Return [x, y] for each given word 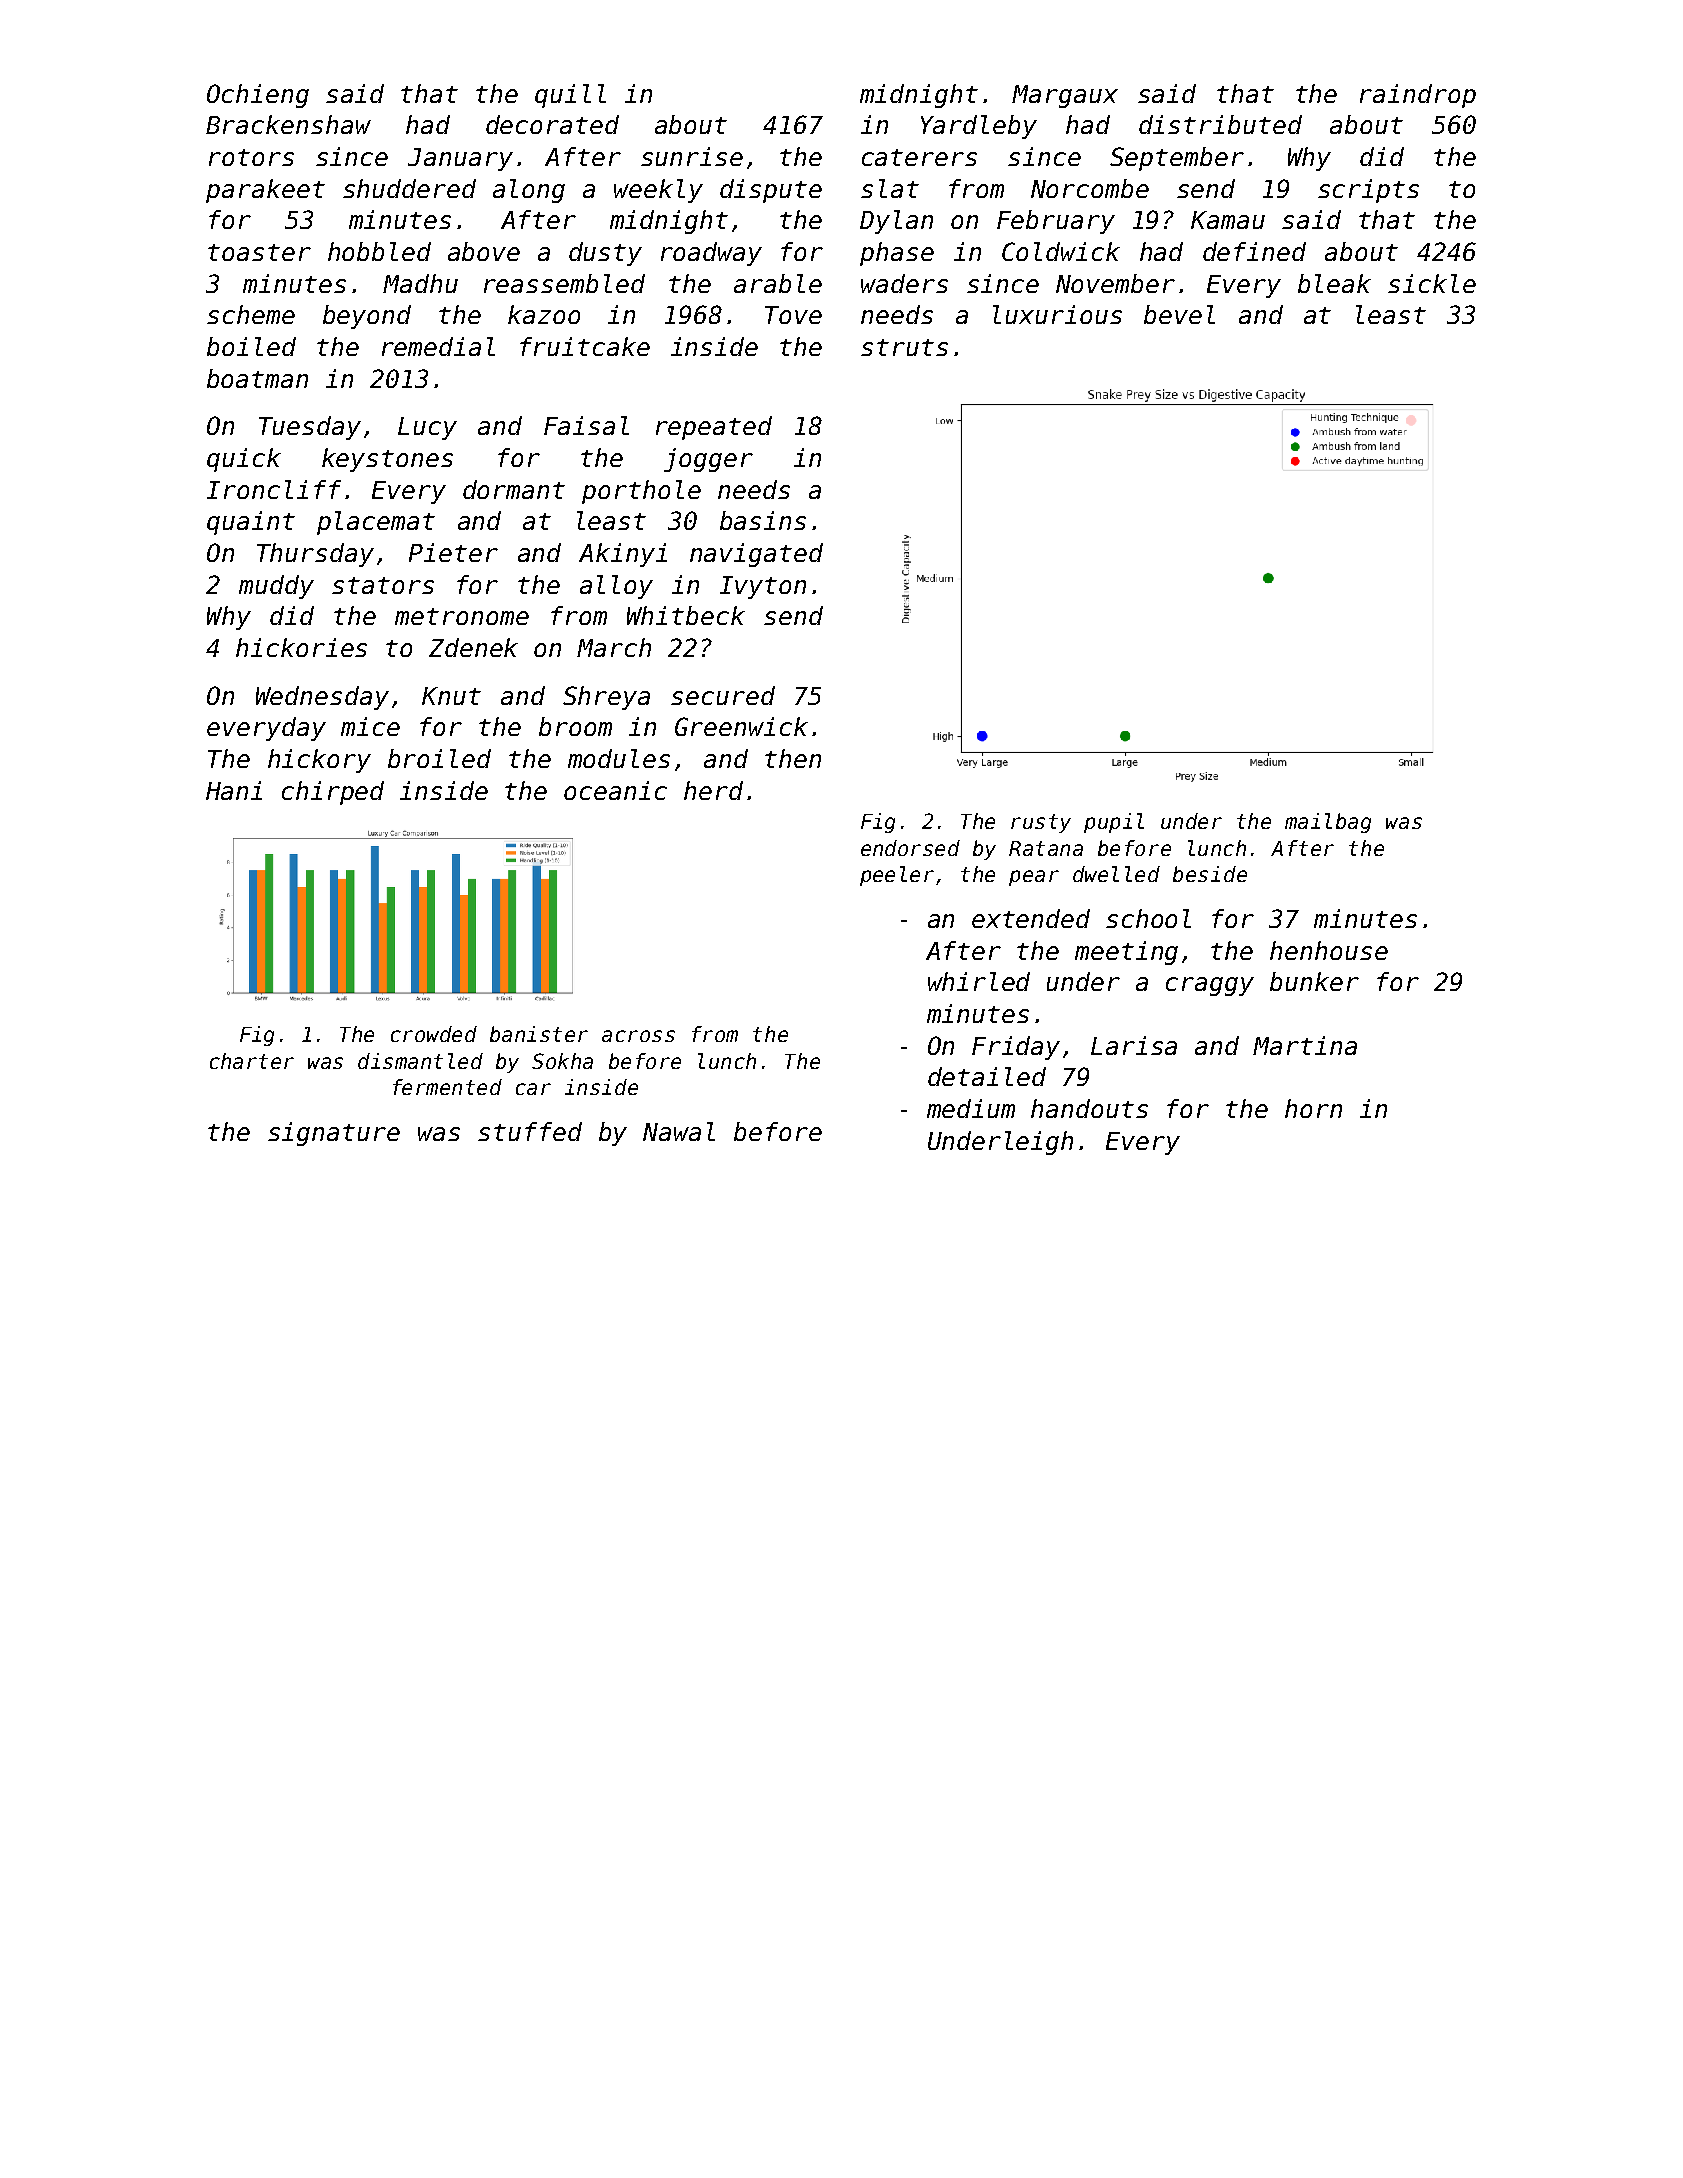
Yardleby [979, 127]
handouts [1089, 1108]
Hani [234, 790]
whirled [979, 981]
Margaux [1065, 96]
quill [570, 96]
